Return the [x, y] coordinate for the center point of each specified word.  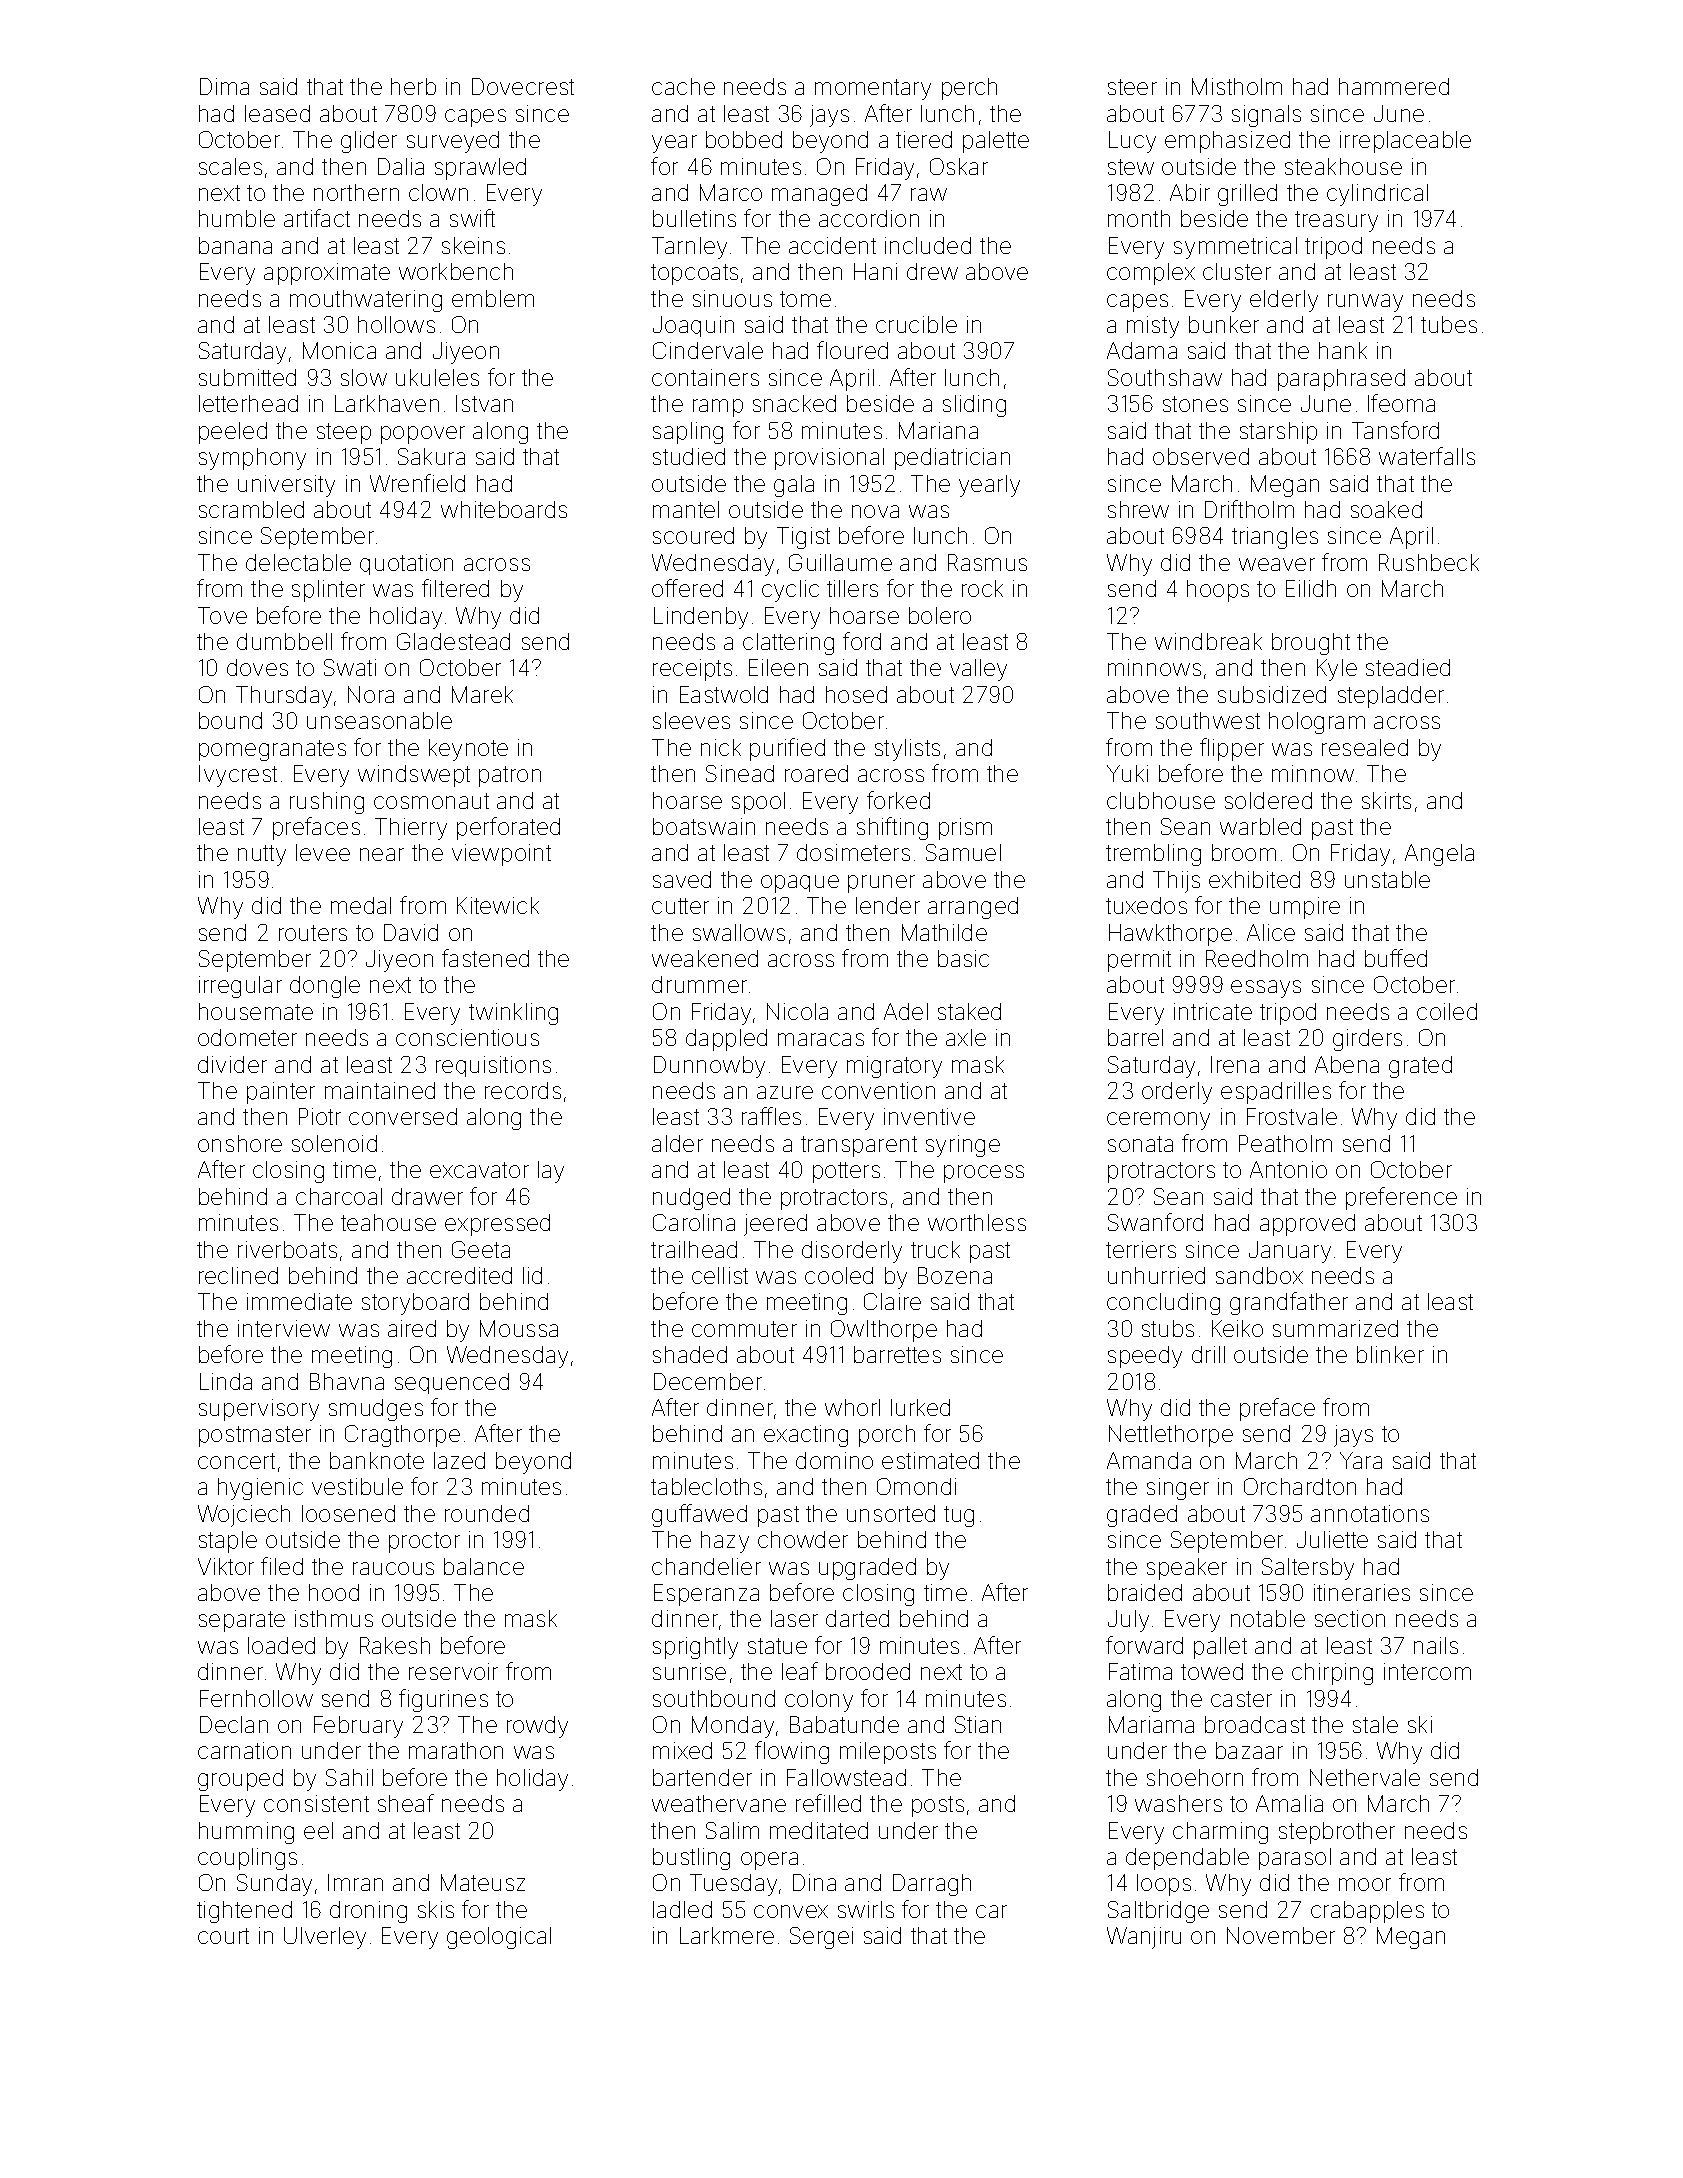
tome [805, 299]
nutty [262, 855]
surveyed [453, 142]
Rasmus [987, 562]
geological [499, 1938]
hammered [1394, 86]
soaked [1386, 509]
